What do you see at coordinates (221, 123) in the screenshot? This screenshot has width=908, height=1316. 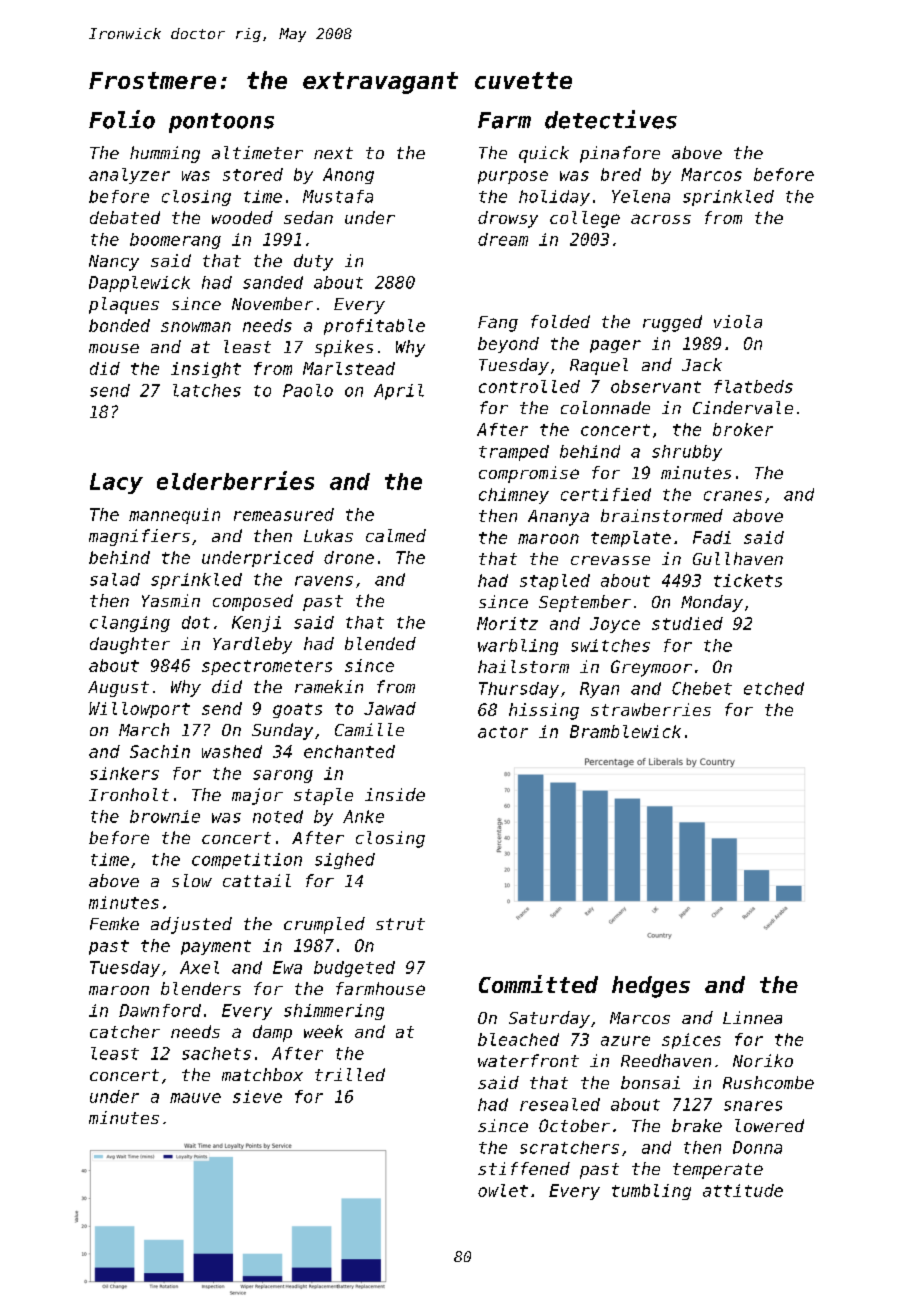 I see `pontoons` at bounding box center [221, 123].
